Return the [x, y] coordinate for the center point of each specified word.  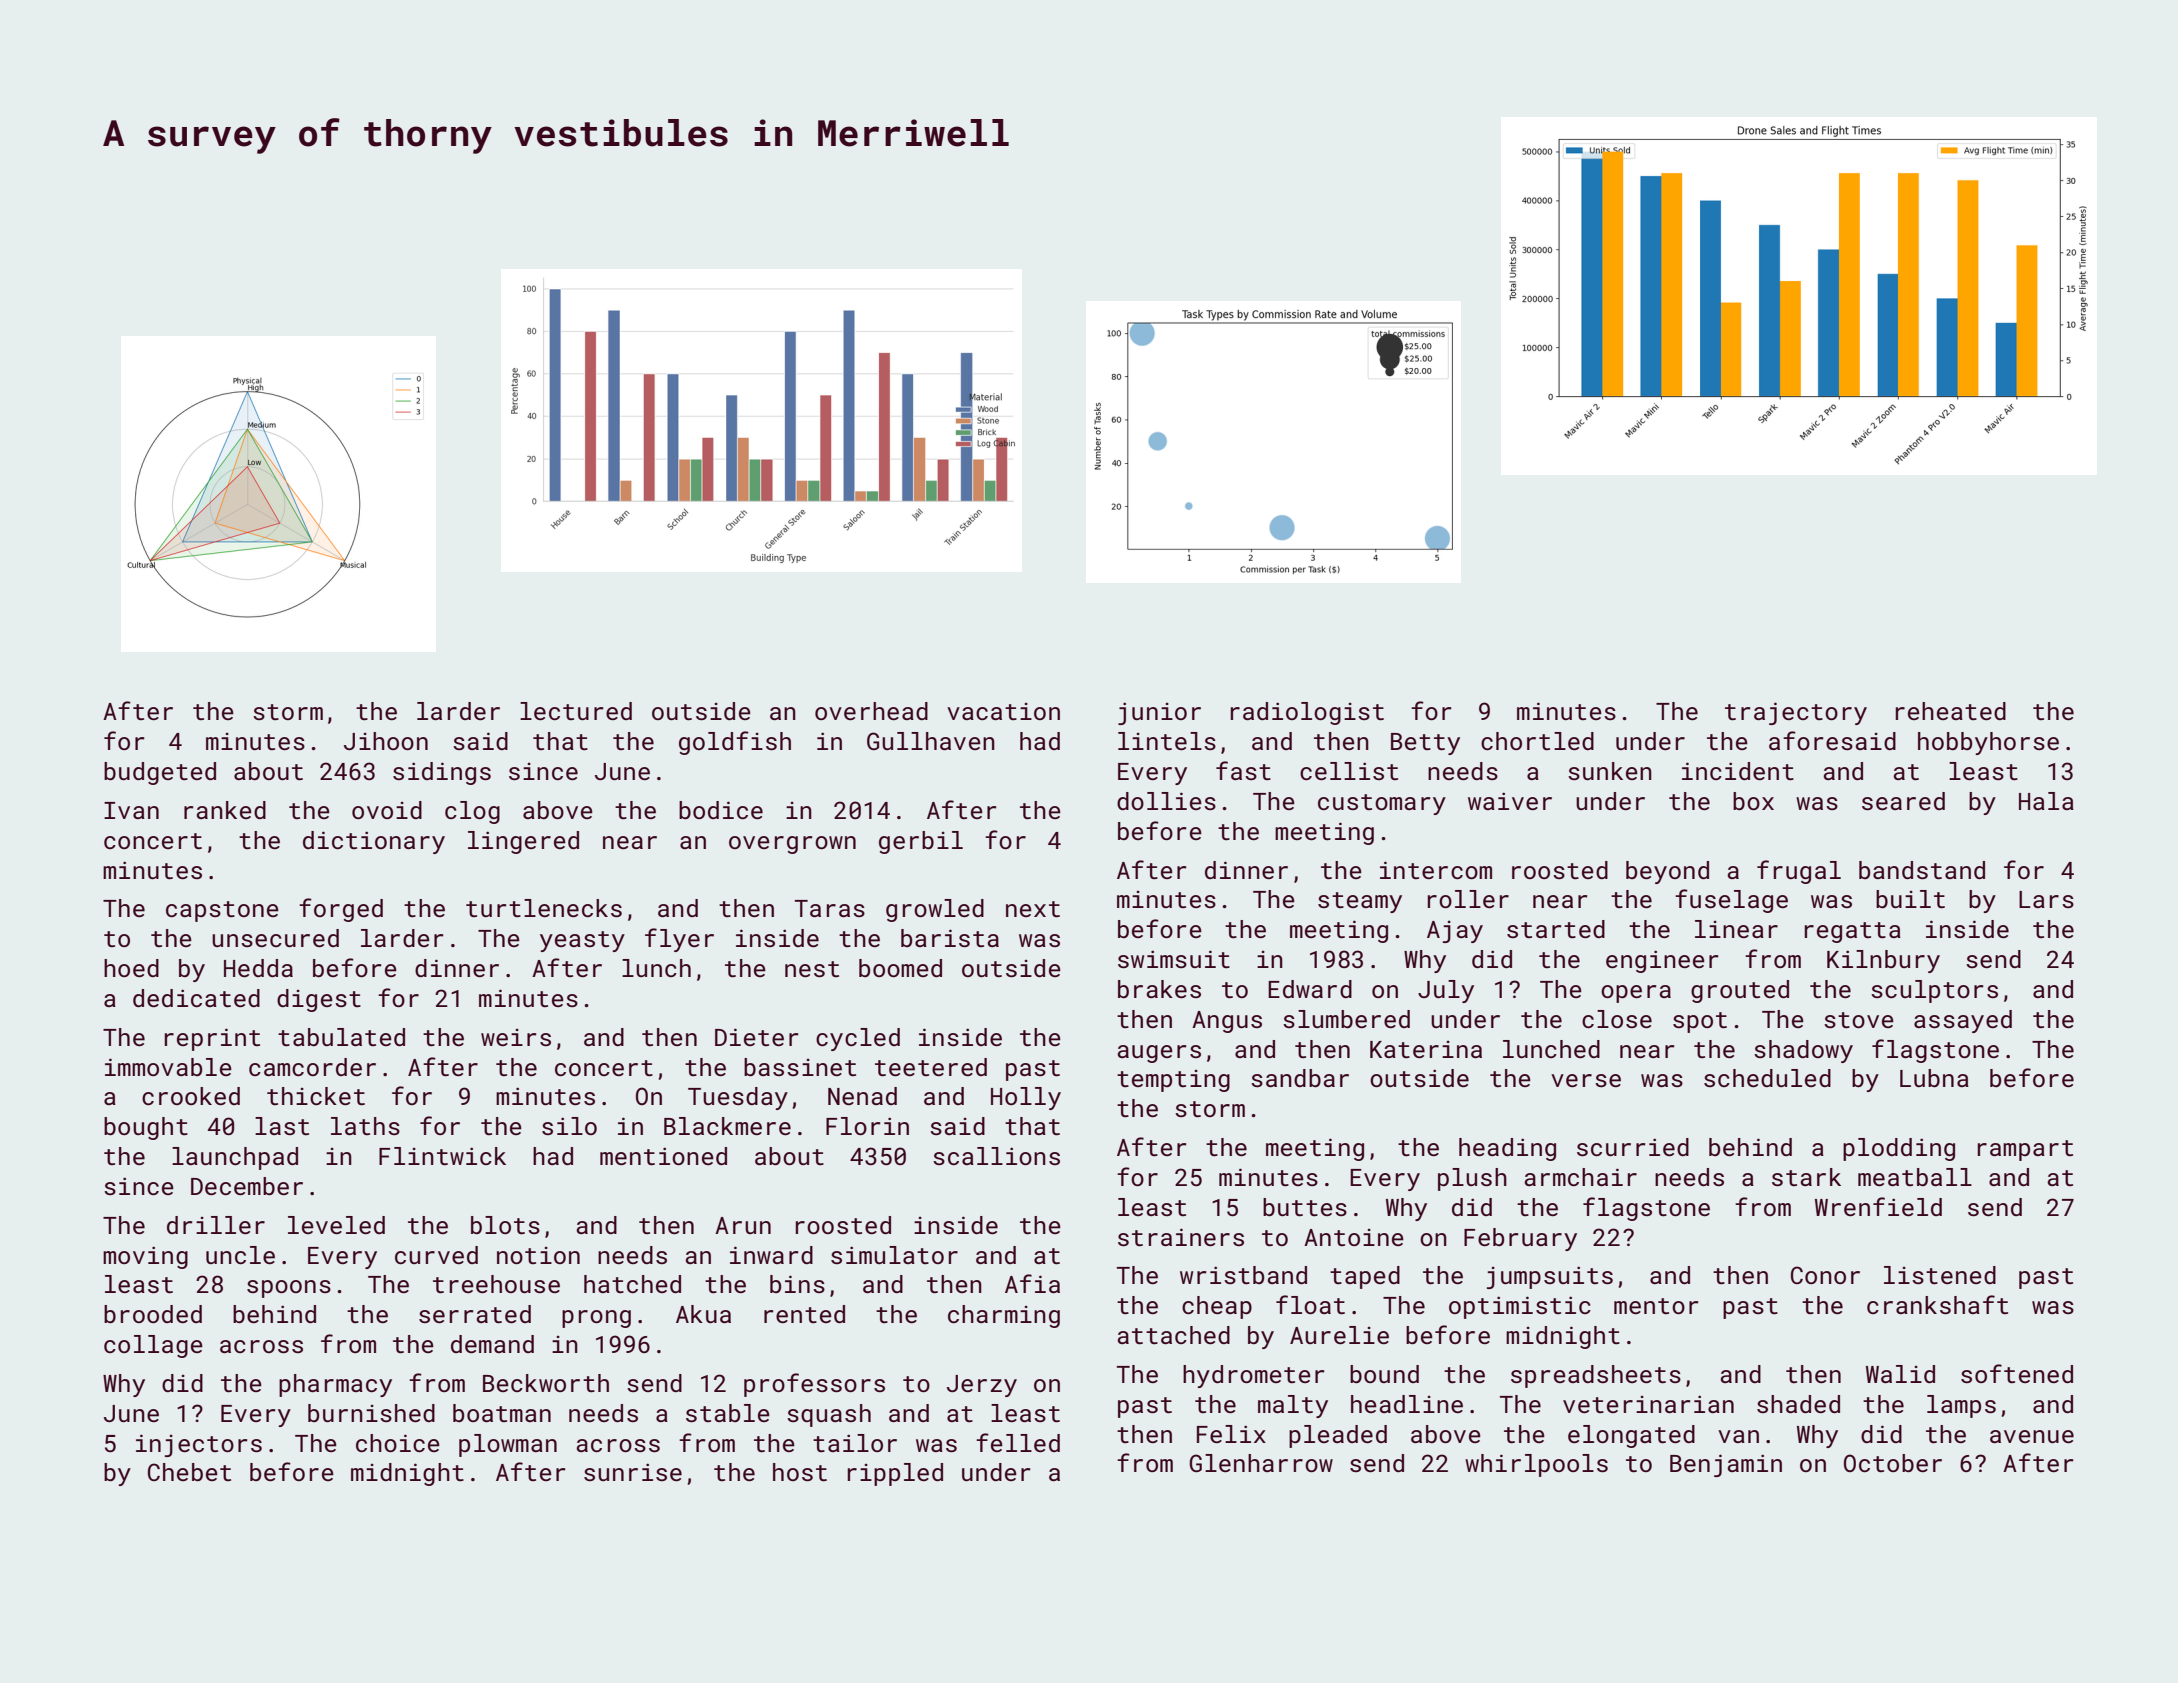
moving [145, 1257]
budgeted [160, 773]
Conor [1825, 1275]
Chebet [189, 1472]
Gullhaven [931, 741]
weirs [516, 1037]
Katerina [1426, 1049]
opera [1636, 994]
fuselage [1731, 901]
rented [804, 1314]
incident [1738, 771]
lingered [523, 842]
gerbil [921, 842]
